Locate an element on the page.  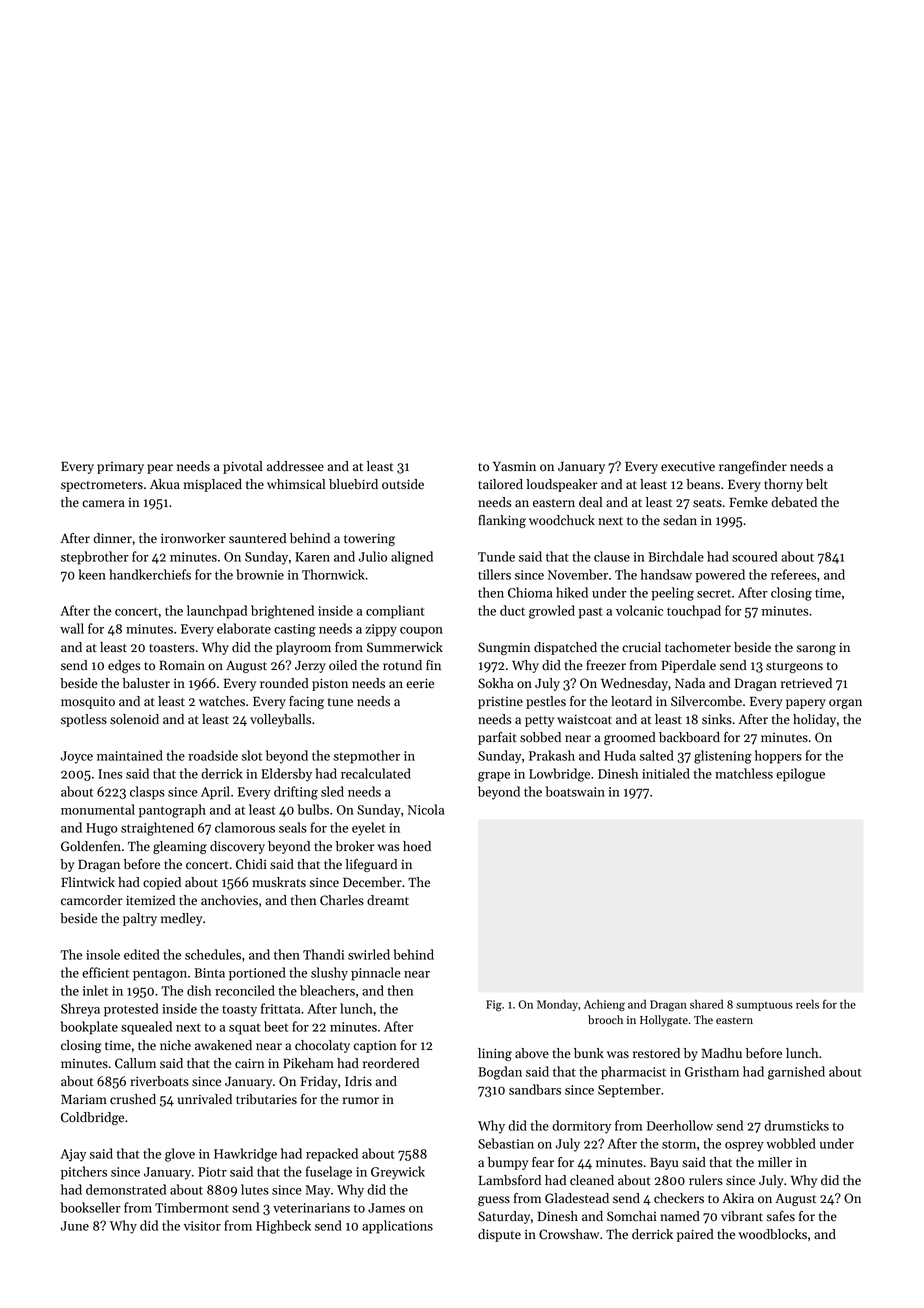
Hollygate is located at coordinates (664, 1021).
